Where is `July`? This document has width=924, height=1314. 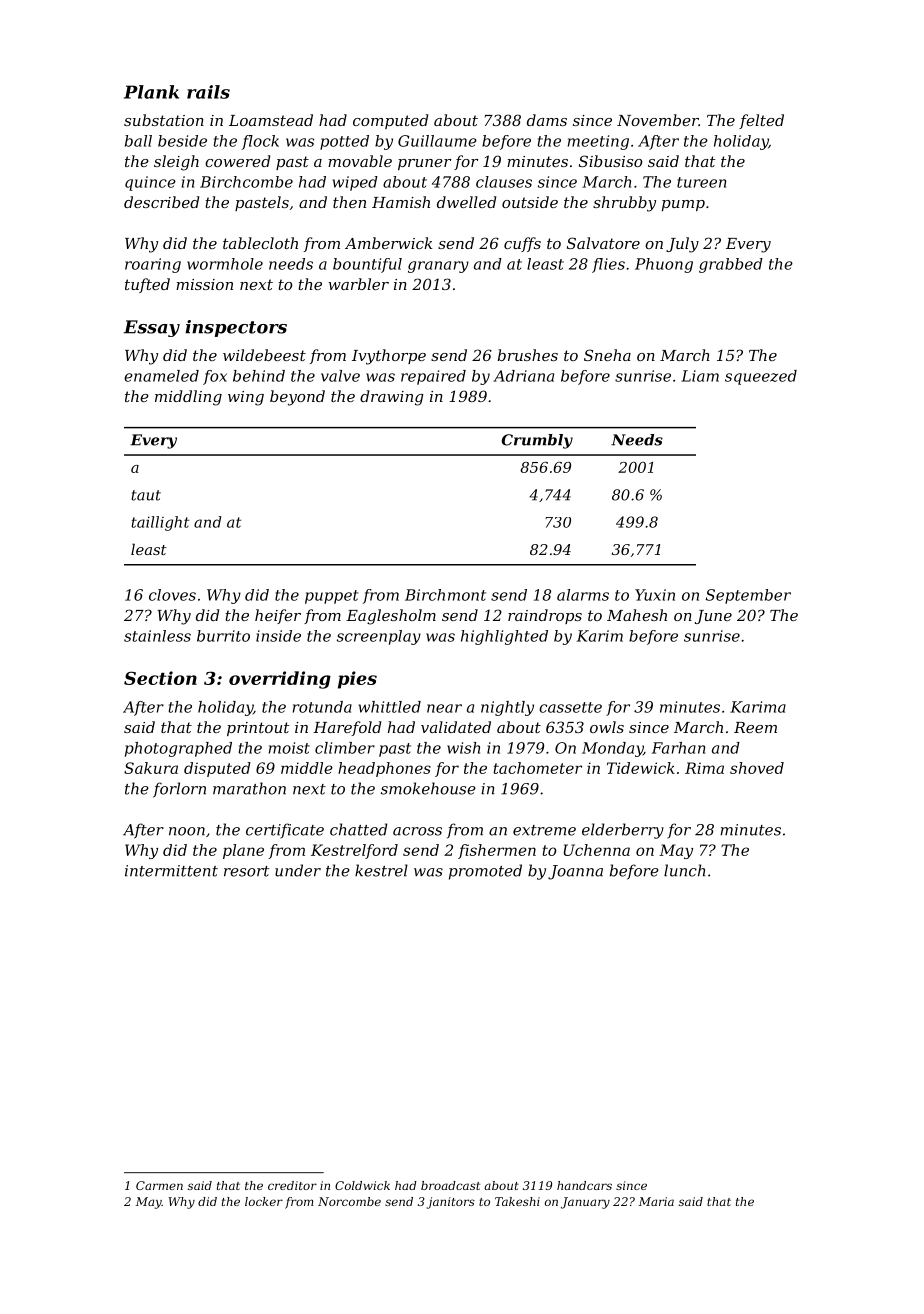 July is located at coordinates (682, 245).
